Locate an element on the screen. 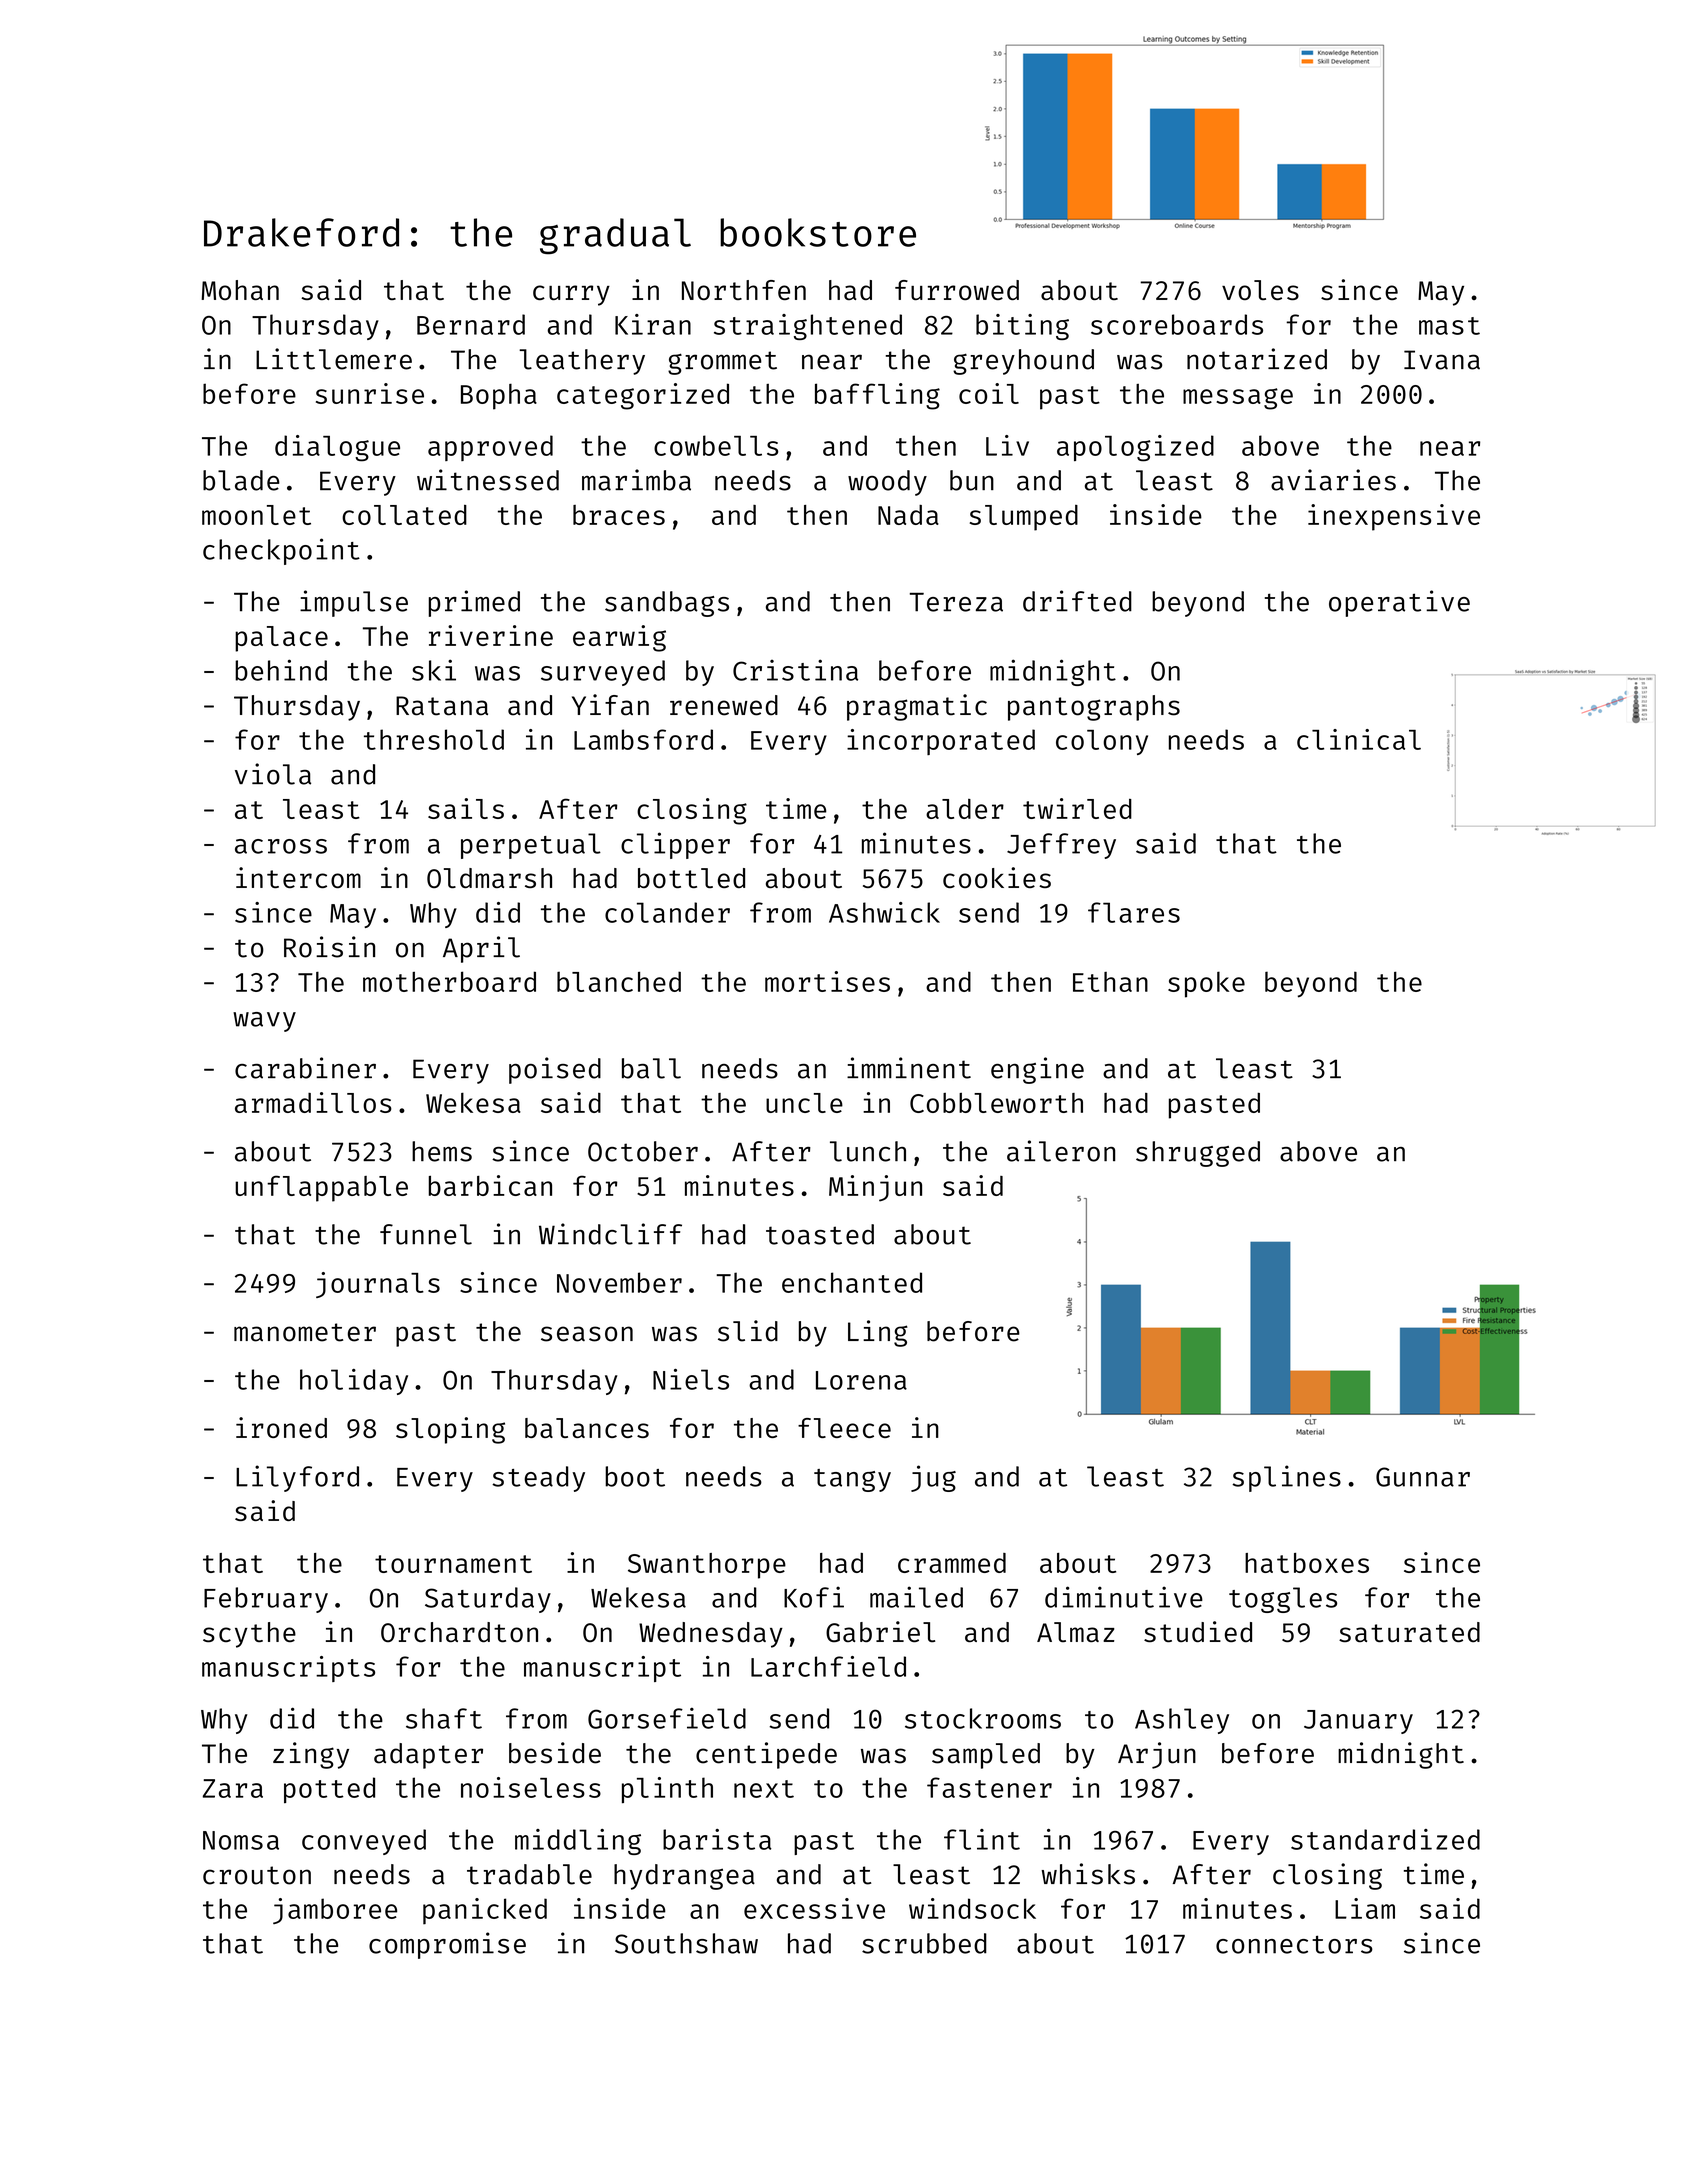 This screenshot has height=2178, width=1683. Northfen is located at coordinates (744, 290).
